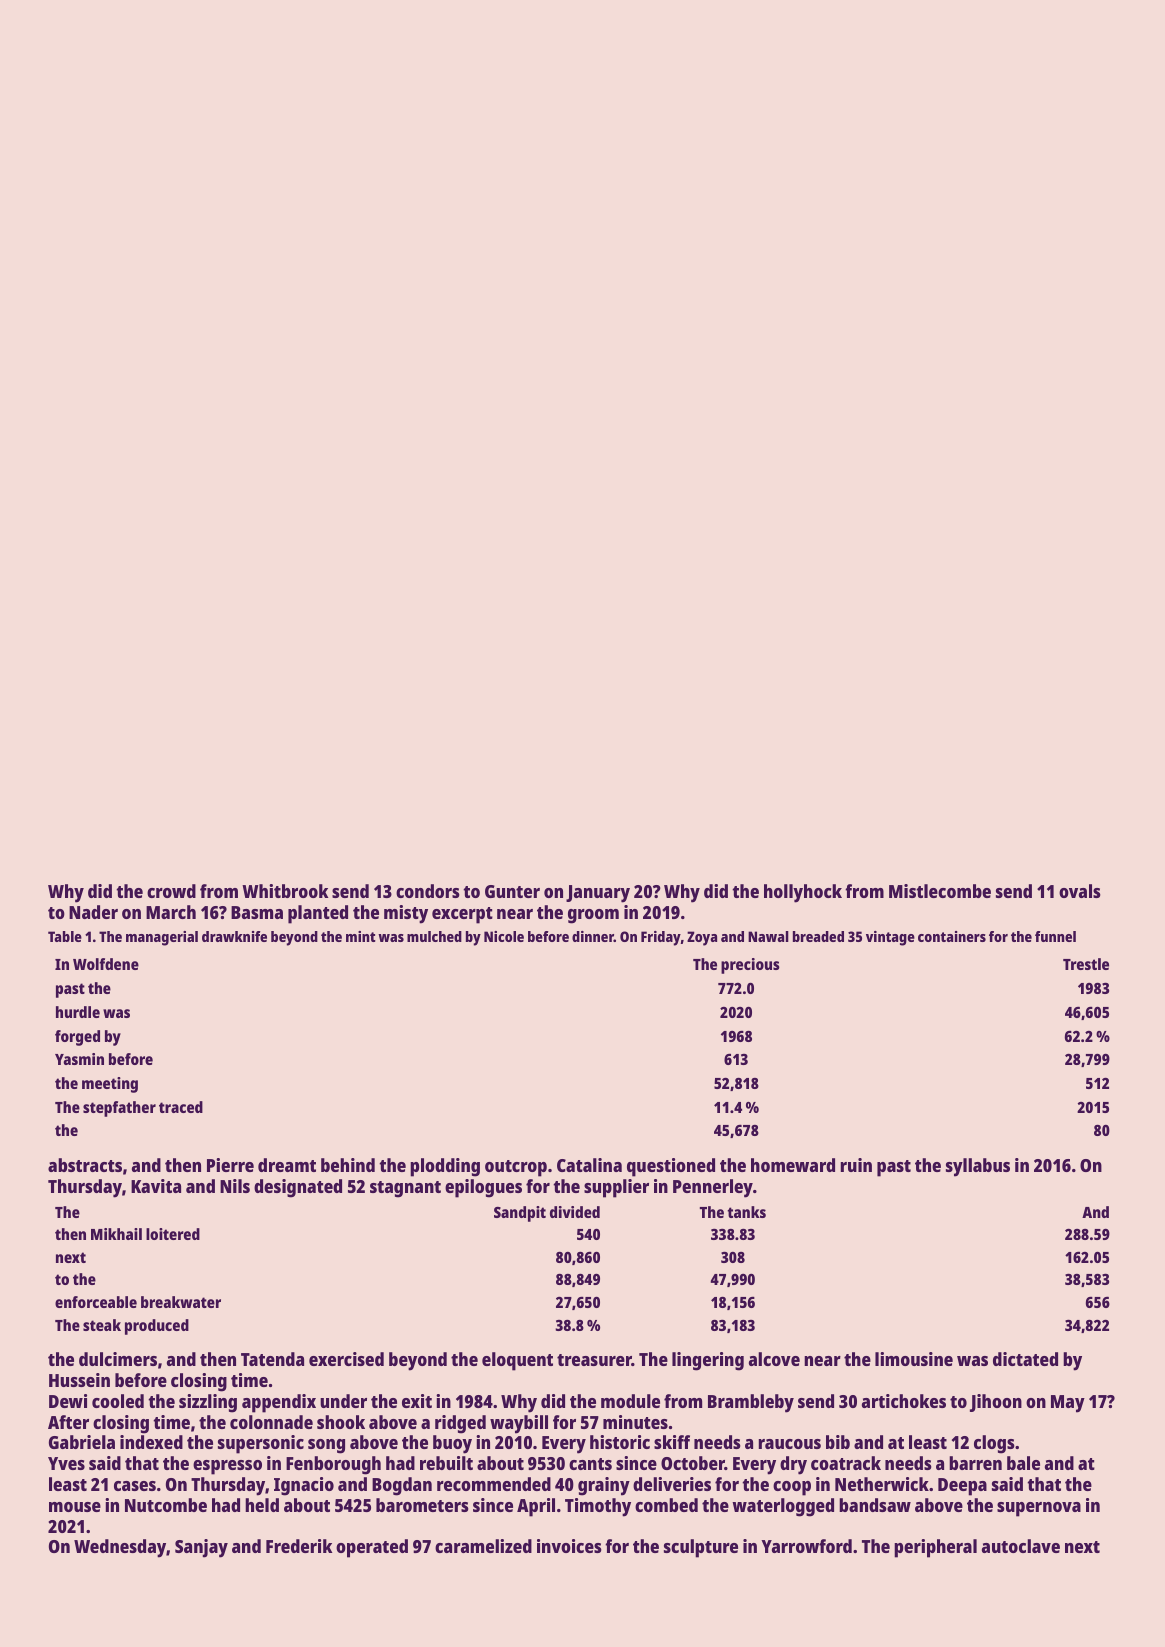 The width and height of the document is (1165, 1647). What do you see at coordinates (594, 1360) in the document?
I see `treasurer` at bounding box center [594, 1360].
